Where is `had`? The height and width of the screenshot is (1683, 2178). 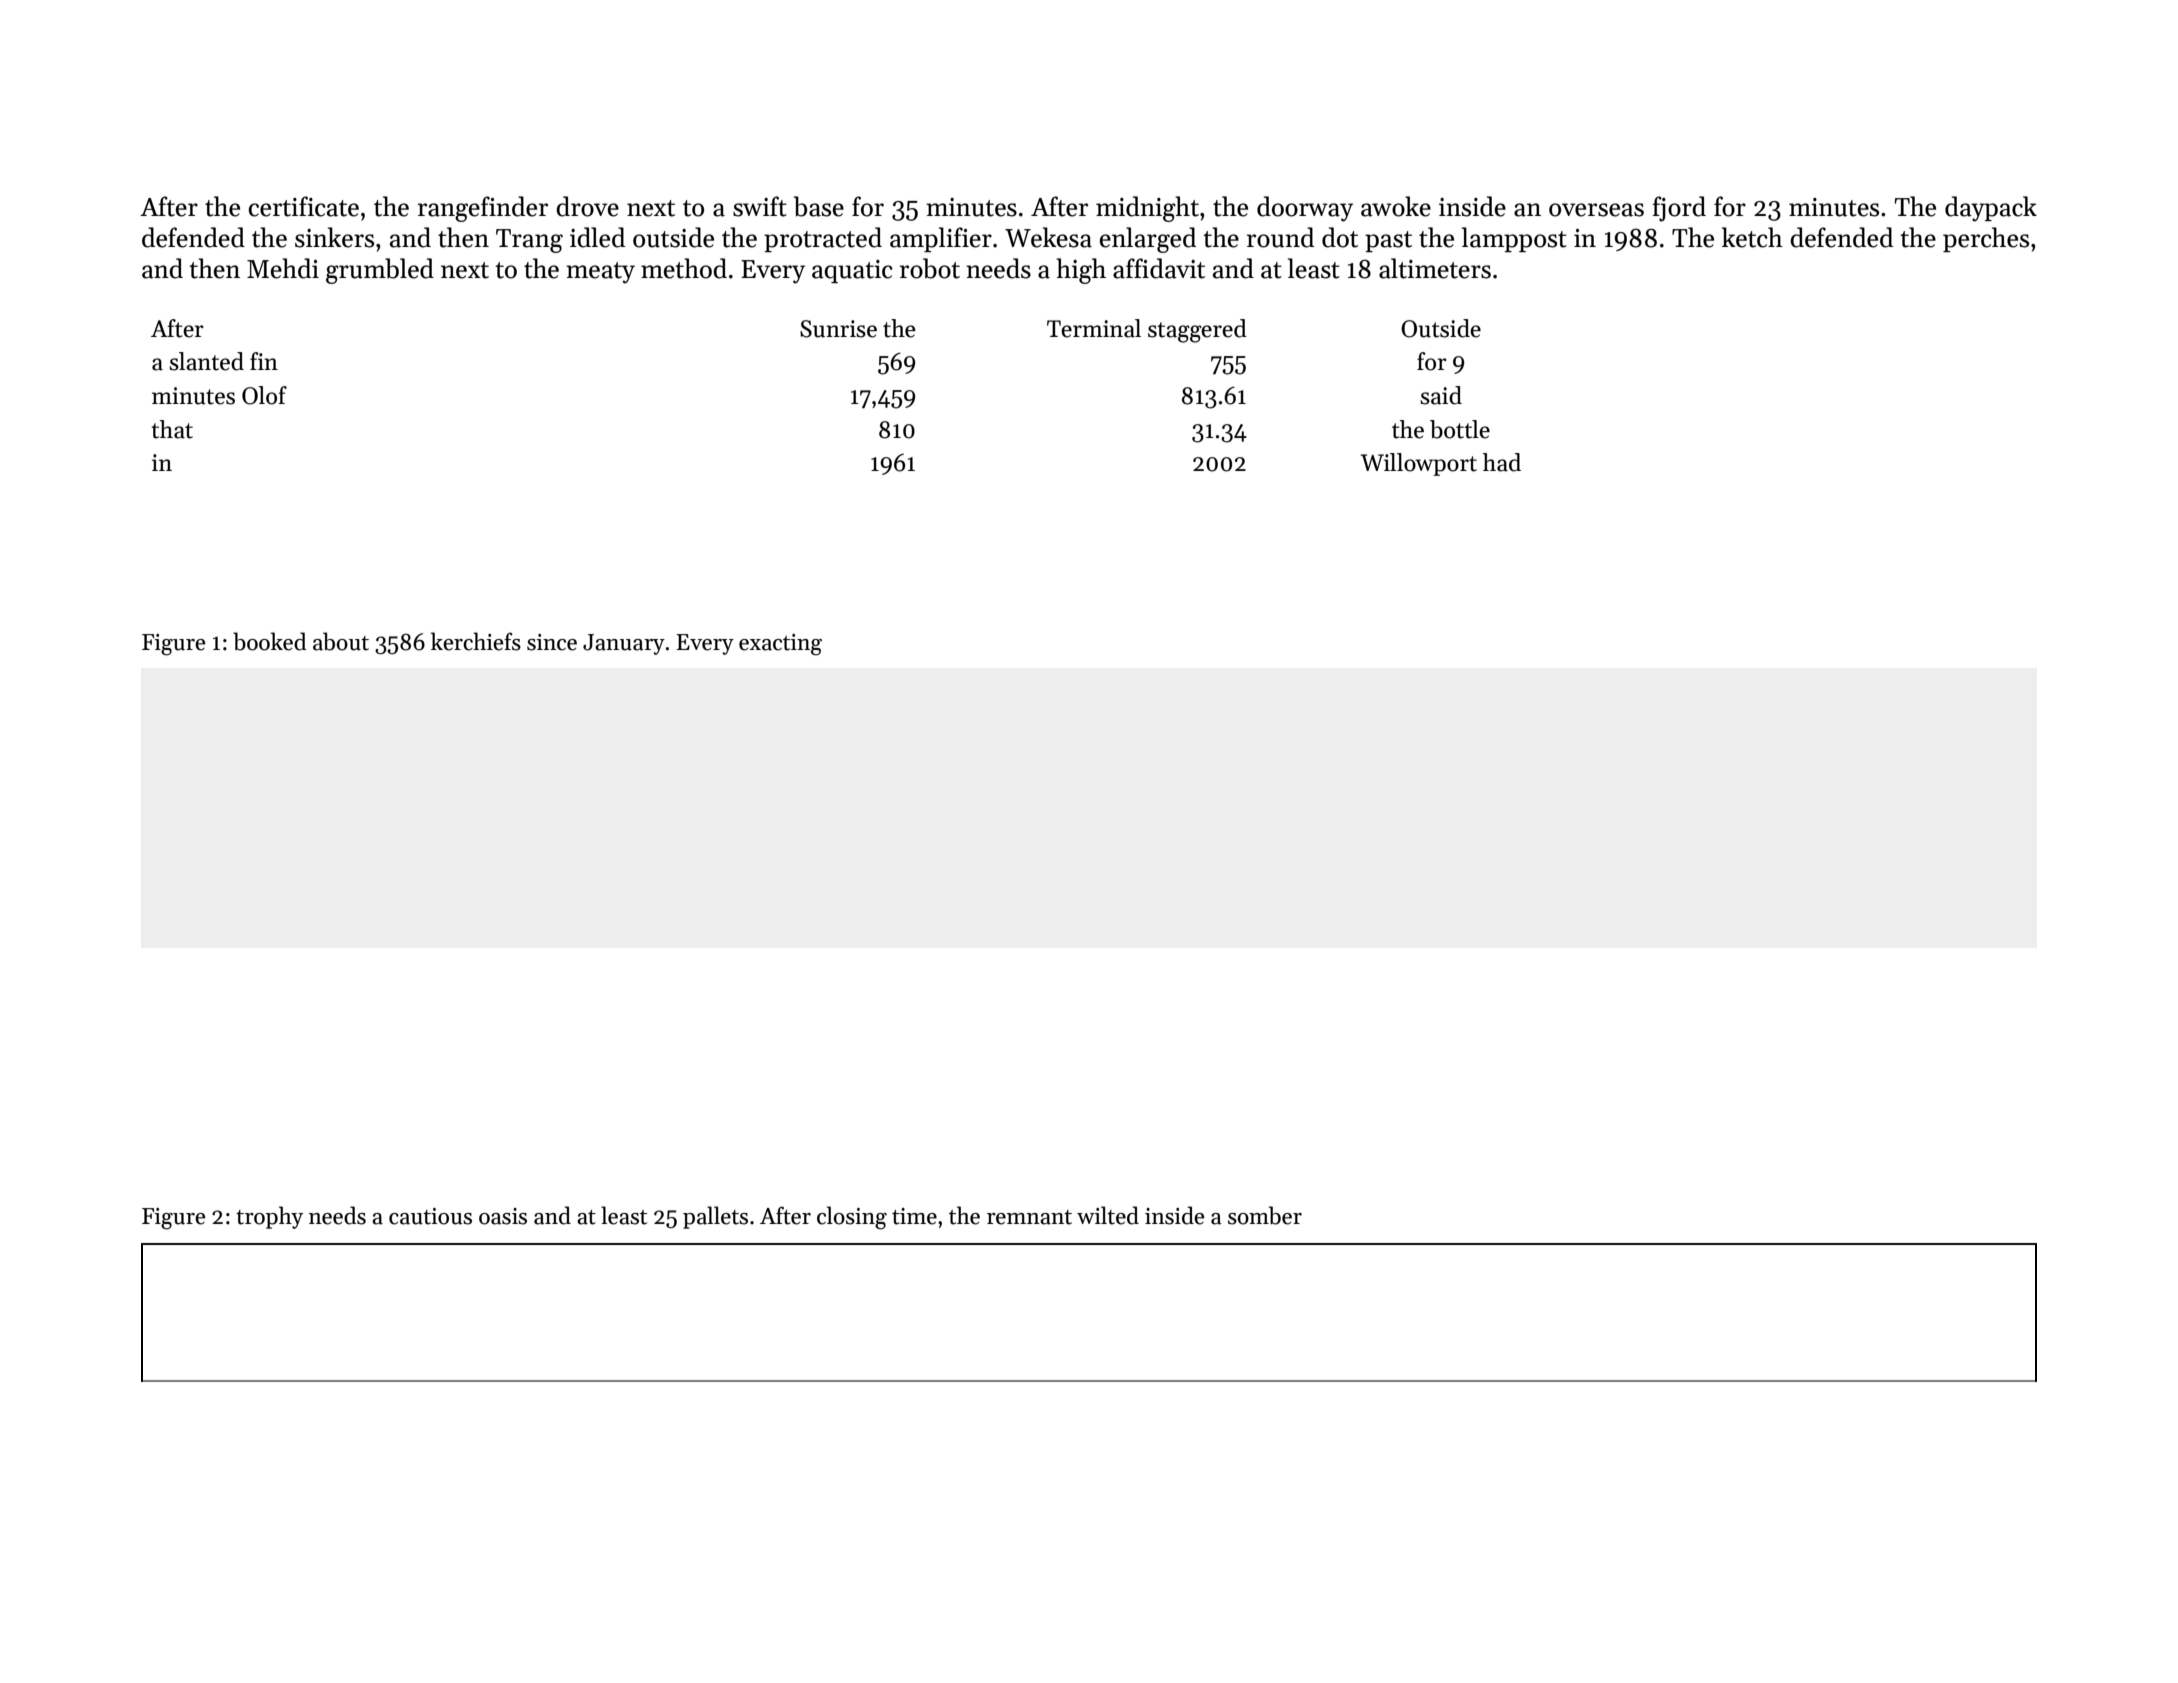
had is located at coordinates (1502, 462).
